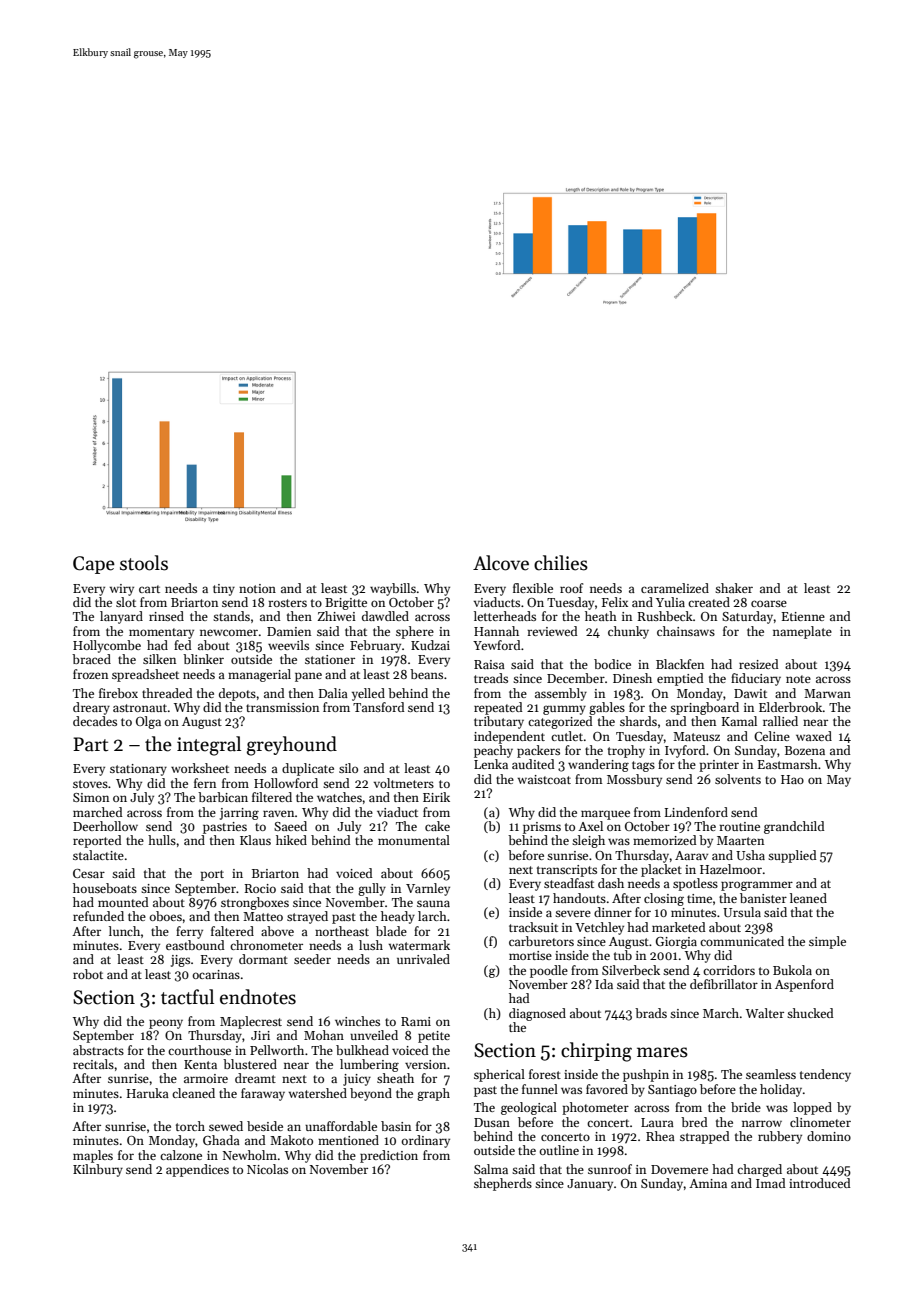 This page has height=1308, width=924. What do you see at coordinates (105, 888) in the page?
I see `houseboats` at bounding box center [105, 888].
